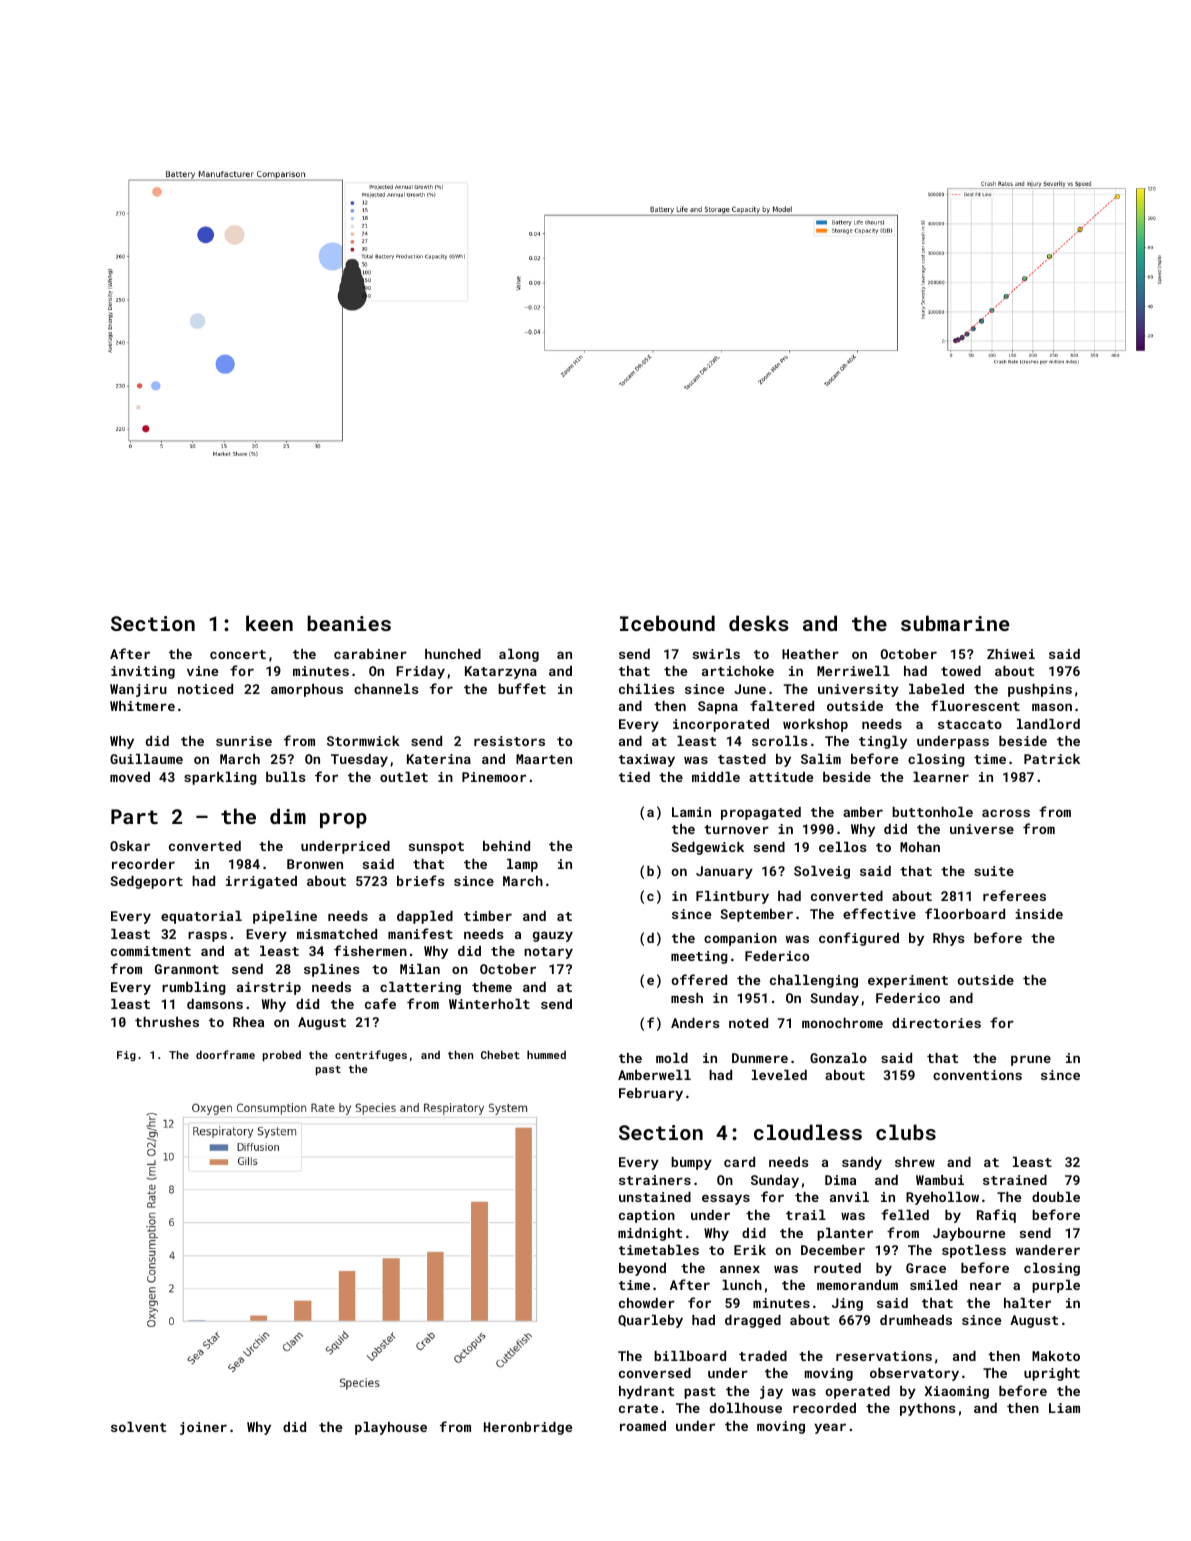 The image size is (1191, 1541). What do you see at coordinates (956, 1392) in the screenshot?
I see `Xiaoming` at bounding box center [956, 1392].
